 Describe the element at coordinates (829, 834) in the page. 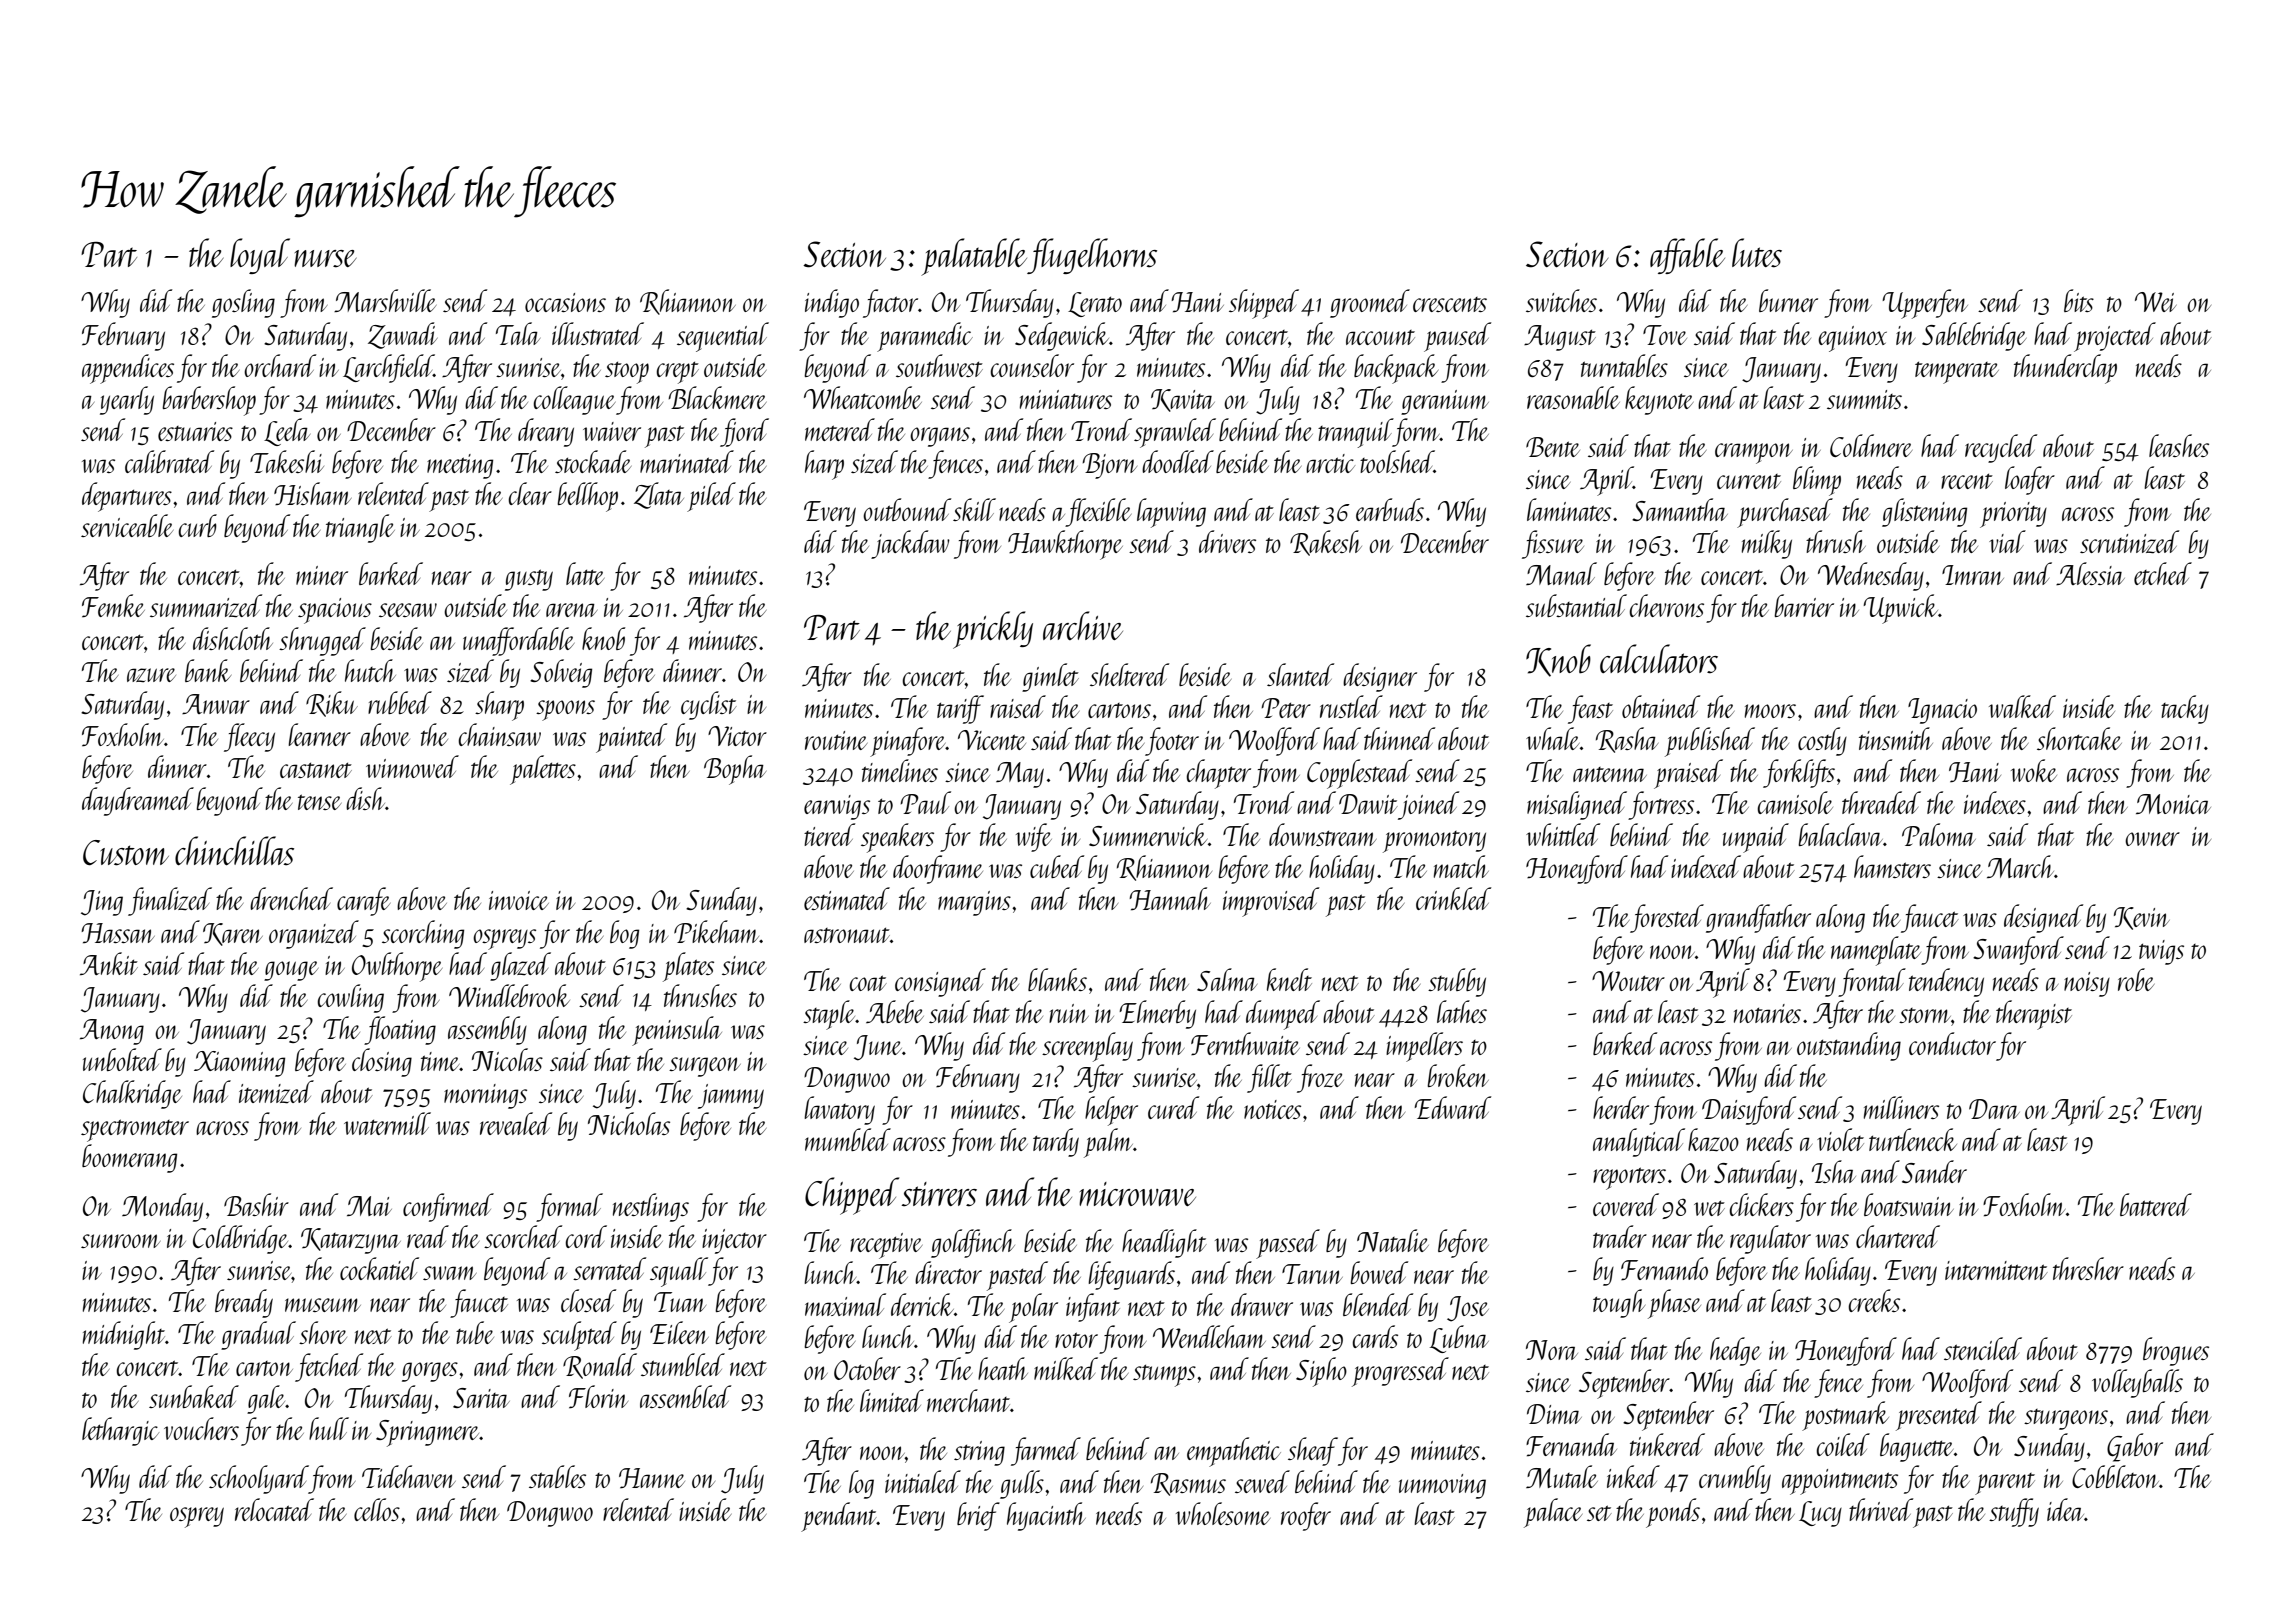

I see `tiered` at that location.
